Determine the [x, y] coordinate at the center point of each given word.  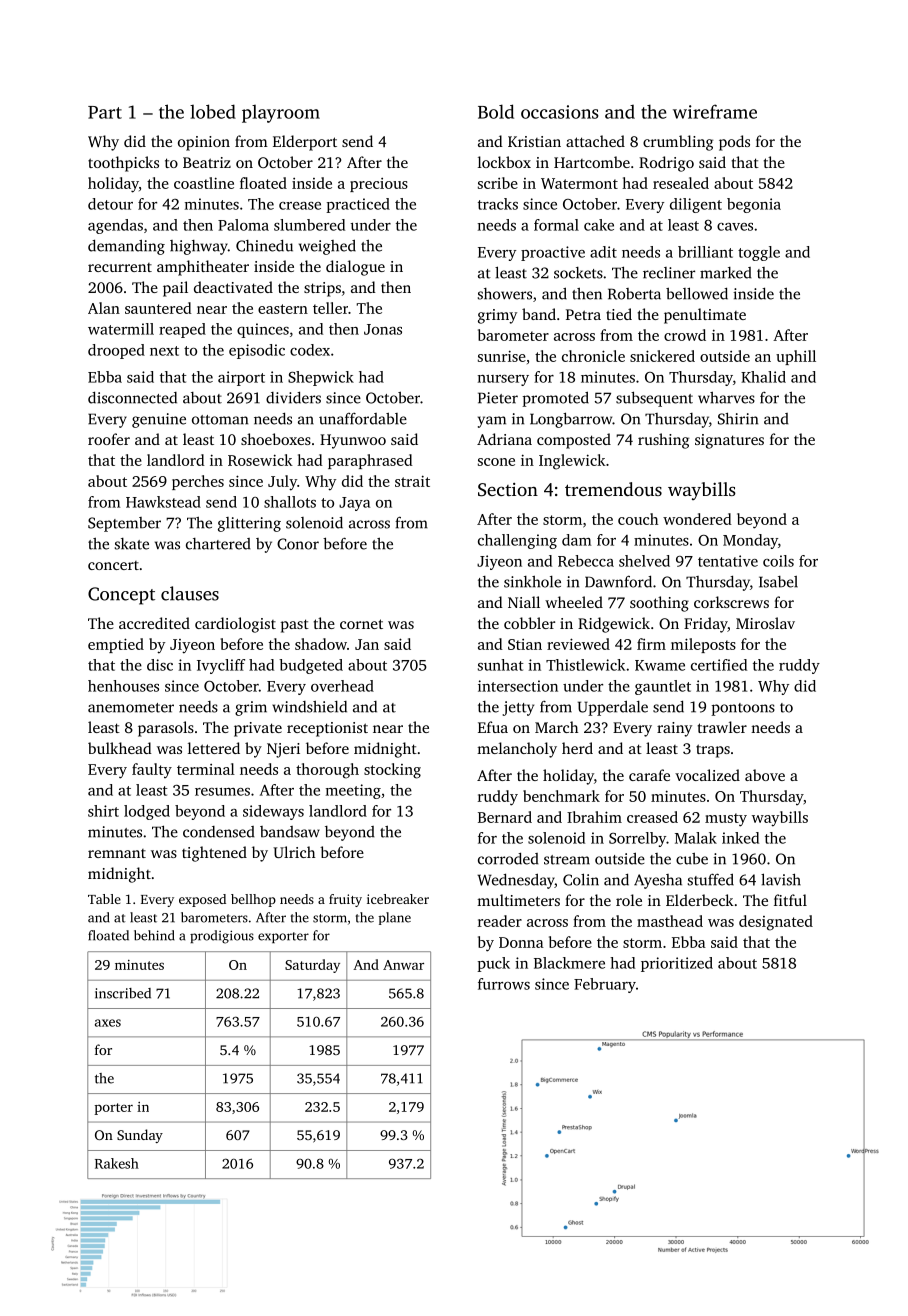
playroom [281, 114]
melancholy [517, 750]
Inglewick [572, 462]
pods [734, 143]
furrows [504, 984]
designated [776, 923]
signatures [729, 441]
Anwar [403, 965]
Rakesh [117, 1163]
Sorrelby [637, 839]
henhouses [123, 686]
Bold [496, 111]
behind [154, 935]
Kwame [660, 665]
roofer [109, 439]
